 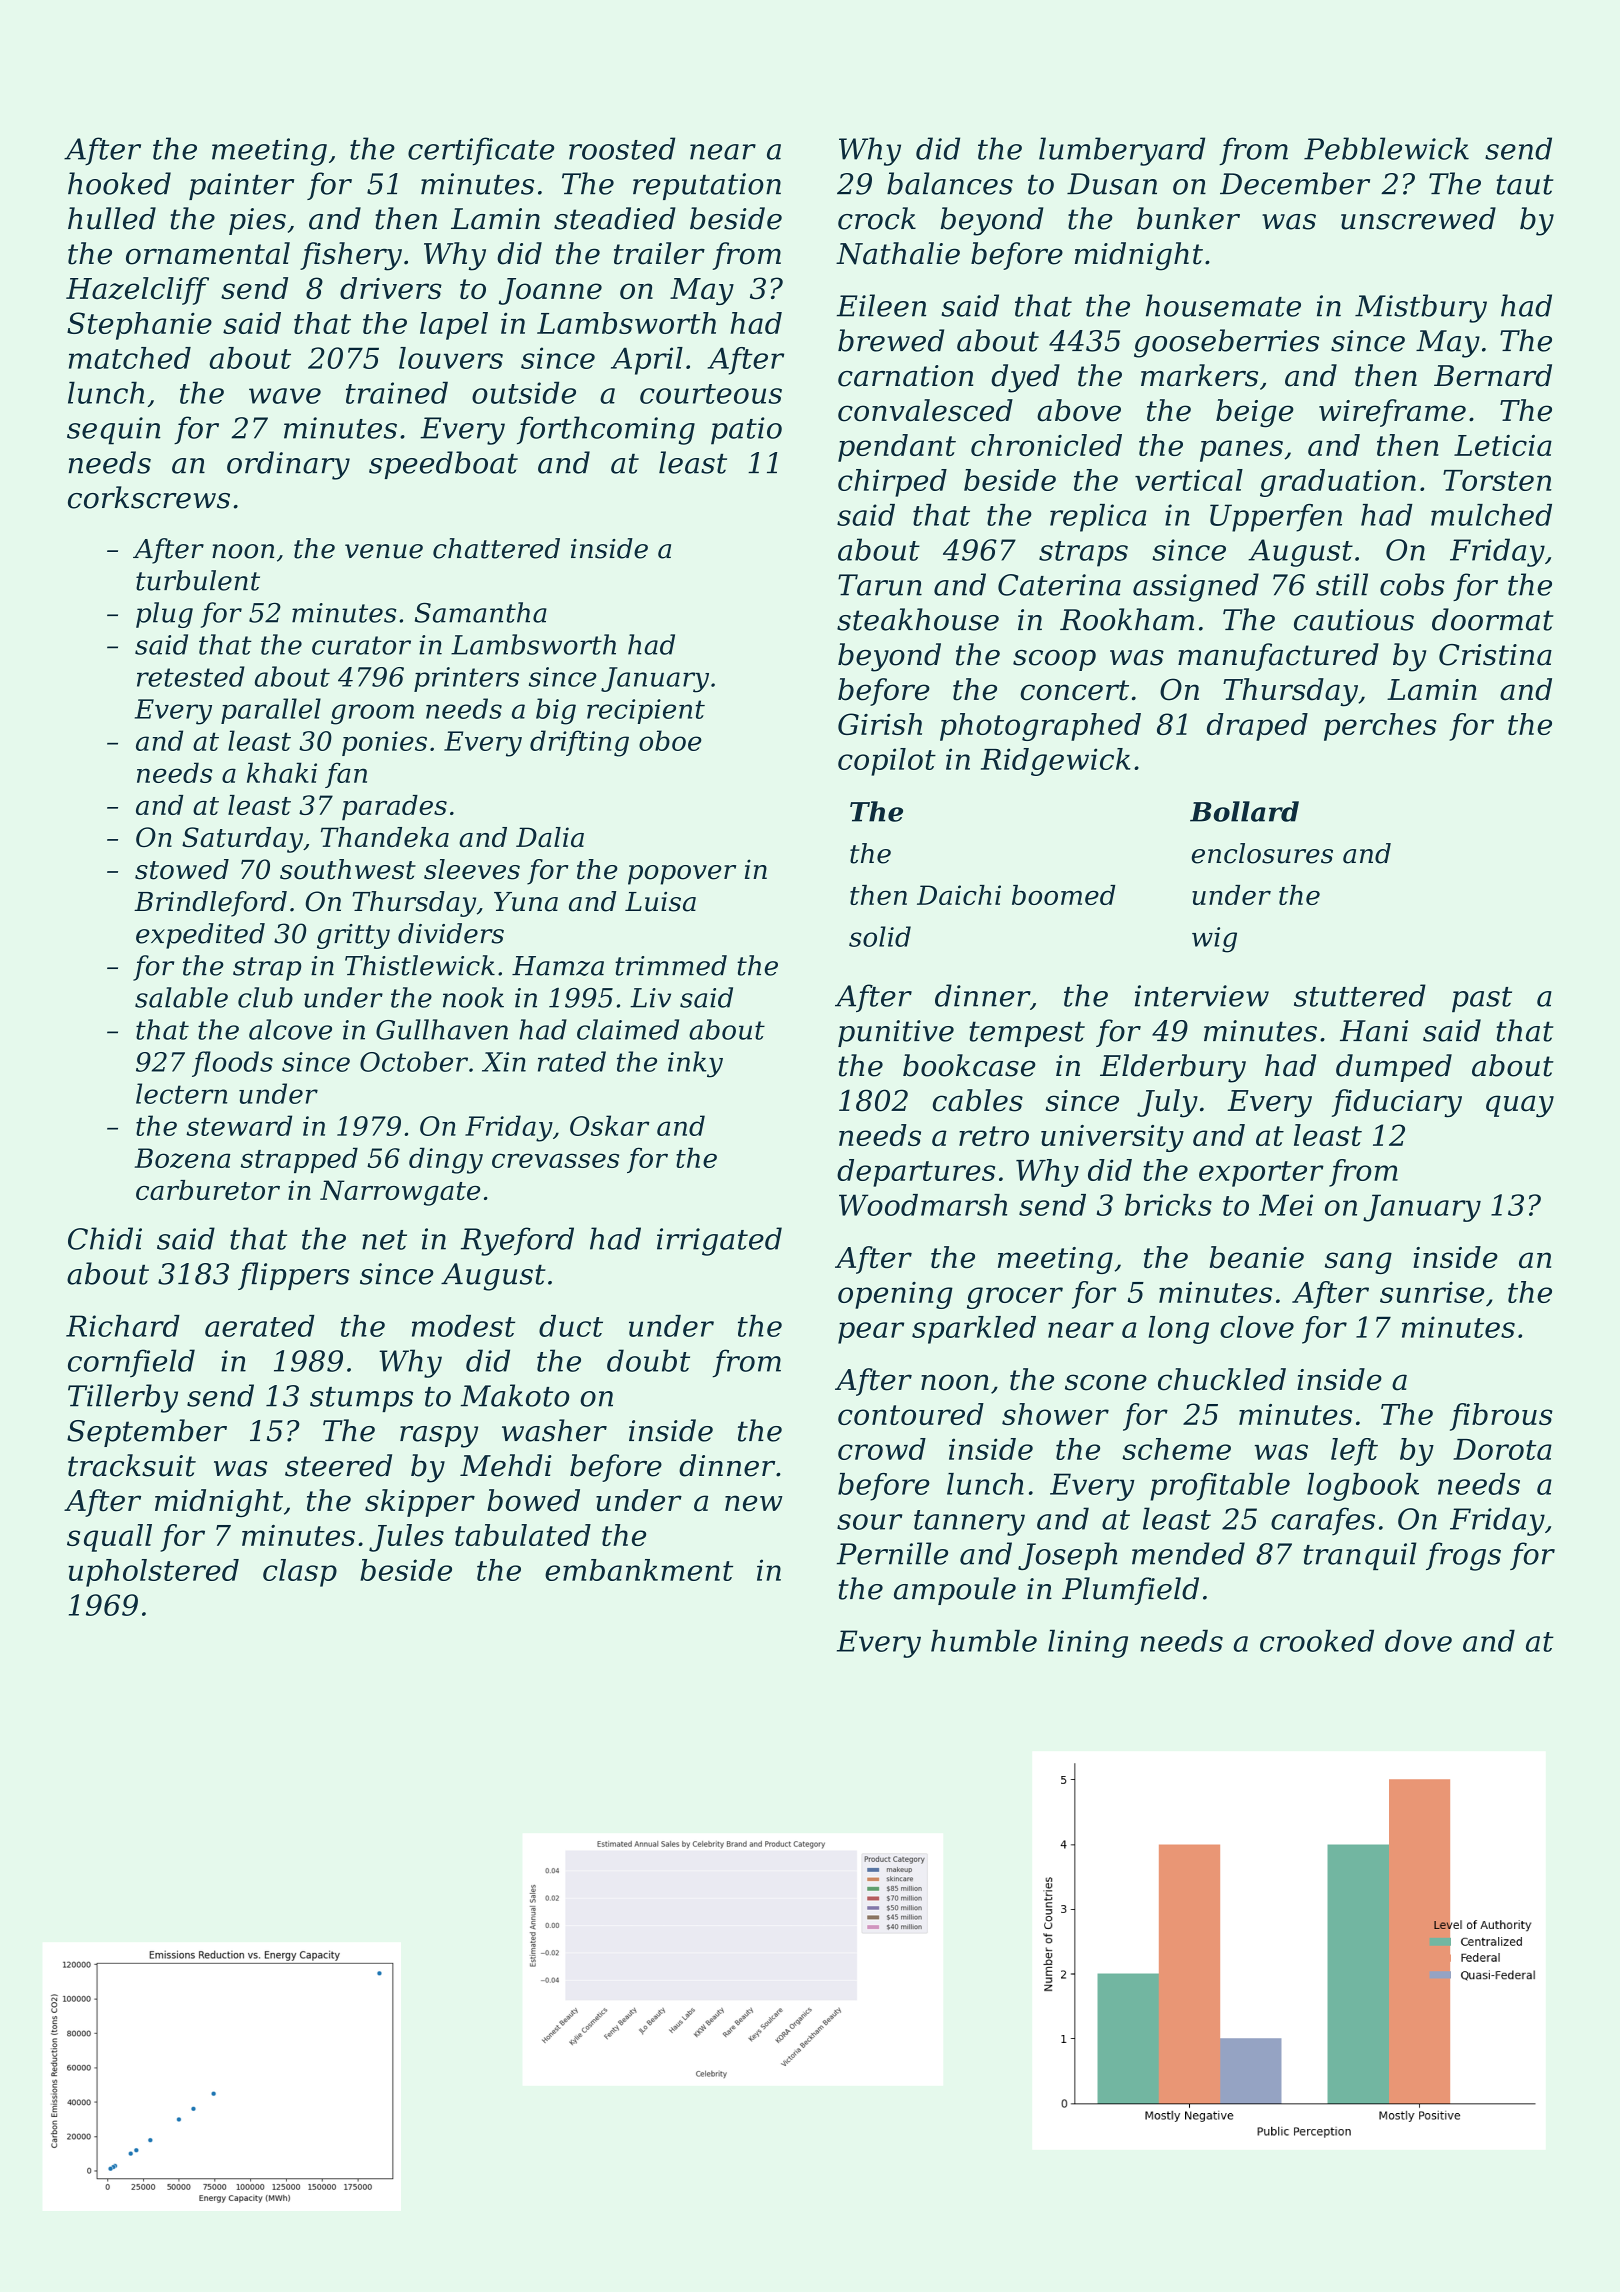 What do you see at coordinates (1380, 727) in the screenshot?
I see `perches` at bounding box center [1380, 727].
